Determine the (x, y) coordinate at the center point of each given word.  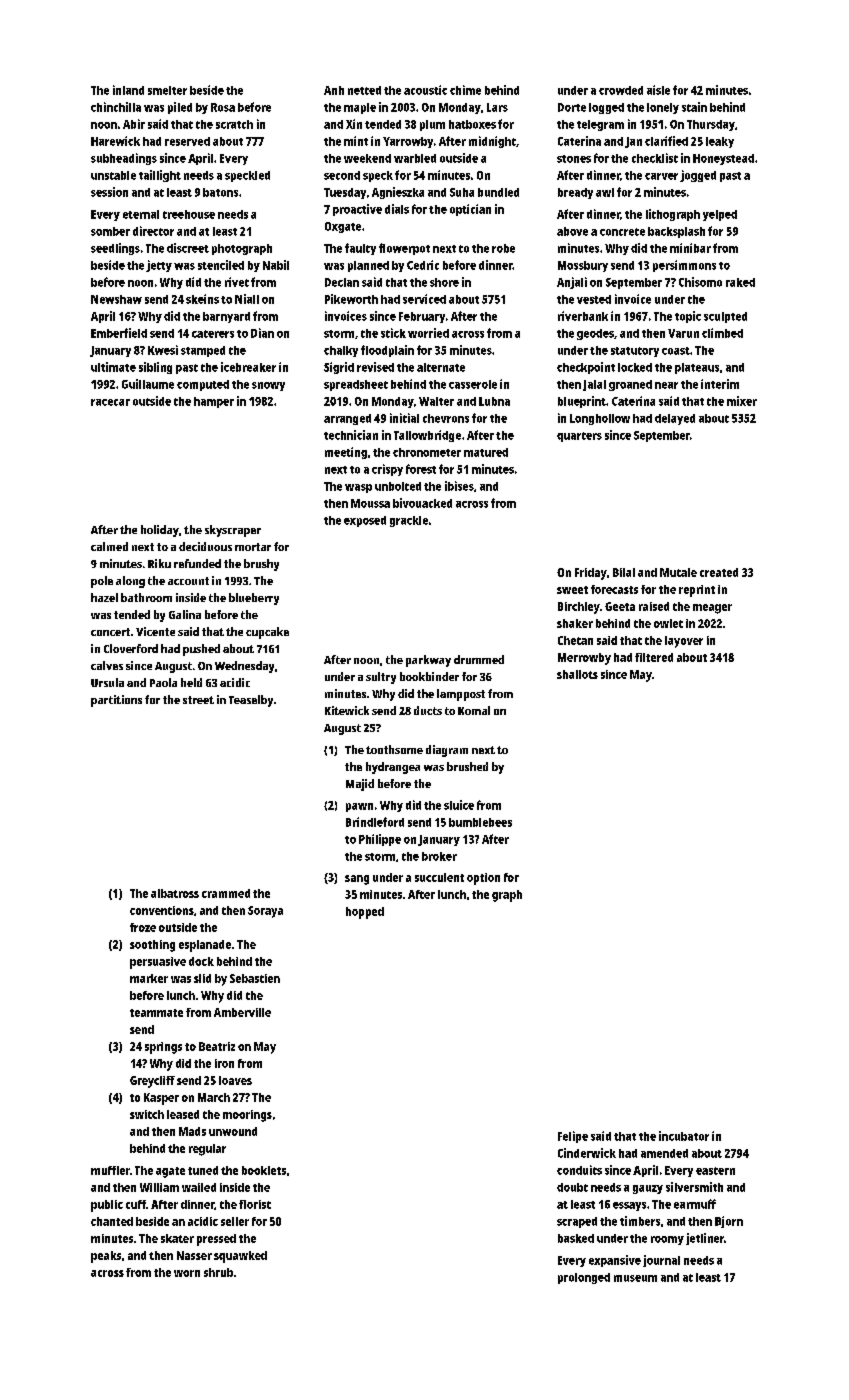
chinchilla (116, 107)
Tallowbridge (427, 436)
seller (235, 1221)
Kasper (161, 1099)
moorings (247, 1116)
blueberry (254, 599)
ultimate (113, 367)
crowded (621, 90)
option (483, 879)
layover (684, 642)
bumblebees (480, 822)
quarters (579, 437)
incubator (684, 1136)
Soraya (265, 912)
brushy (261, 565)
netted (364, 90)
